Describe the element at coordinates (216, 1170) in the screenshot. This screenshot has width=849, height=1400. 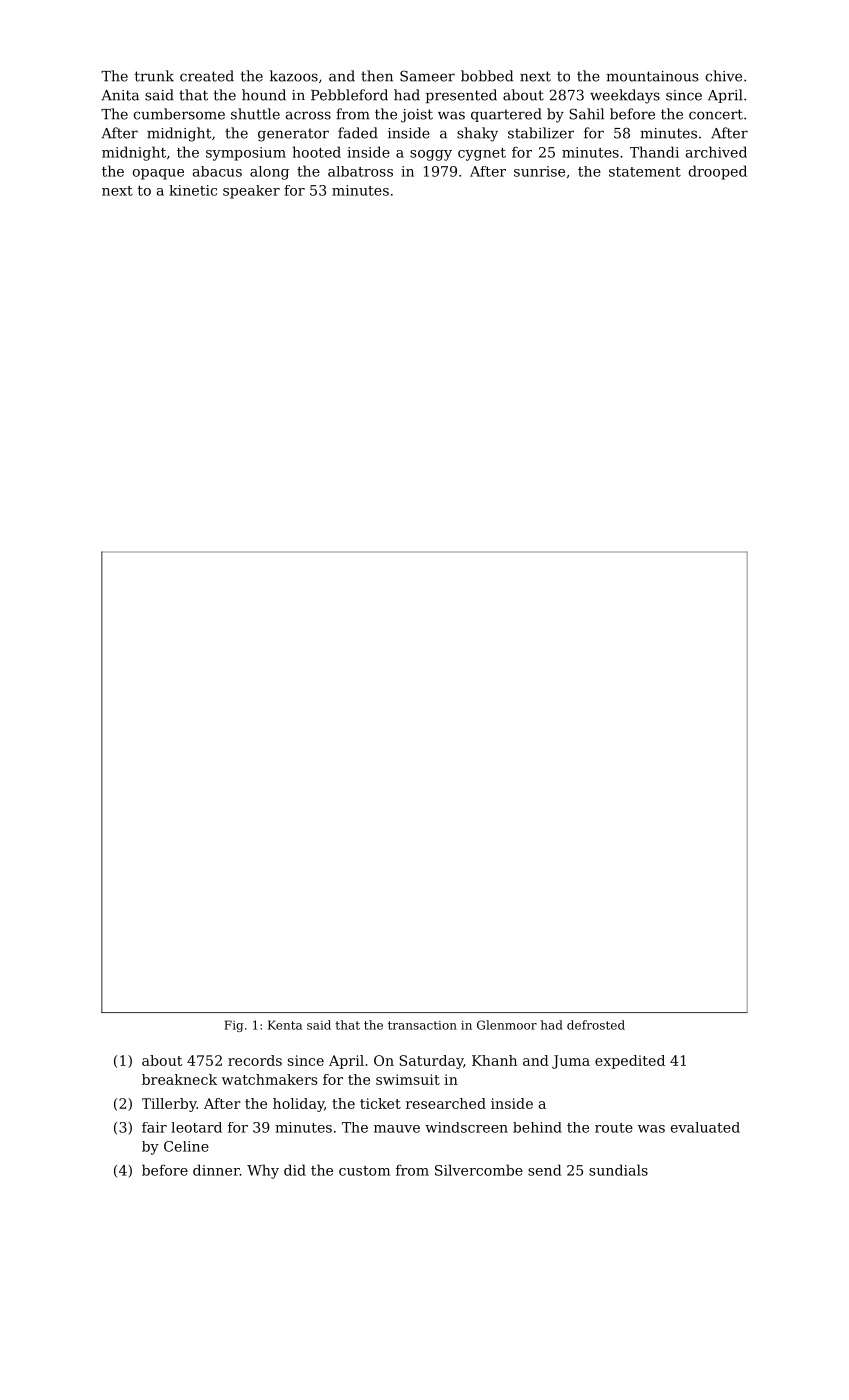
I see `dinner` at that location.
